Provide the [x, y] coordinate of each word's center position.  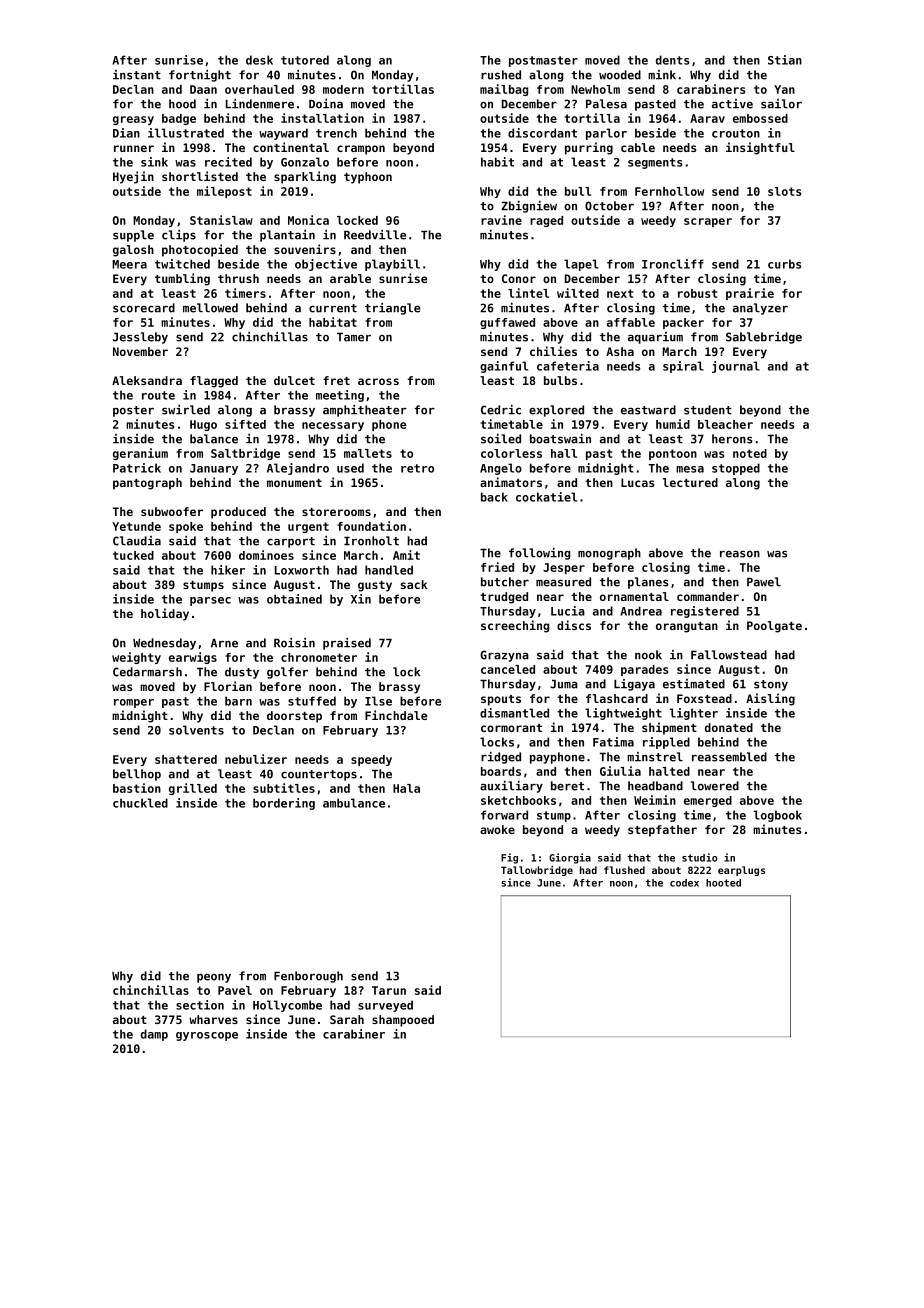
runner [134, 148]
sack [414, 584]
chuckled [140, 803]
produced [238, 513]
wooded [620, 75]
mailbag [504, 90]
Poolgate [774, 627]
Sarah [347, 1019]
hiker [228, 570]
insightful [760, 148]
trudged [504, 598]
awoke [497, 829]
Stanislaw [221, 220]
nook [648, 655]
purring [589, 148]
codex [684, 883]
